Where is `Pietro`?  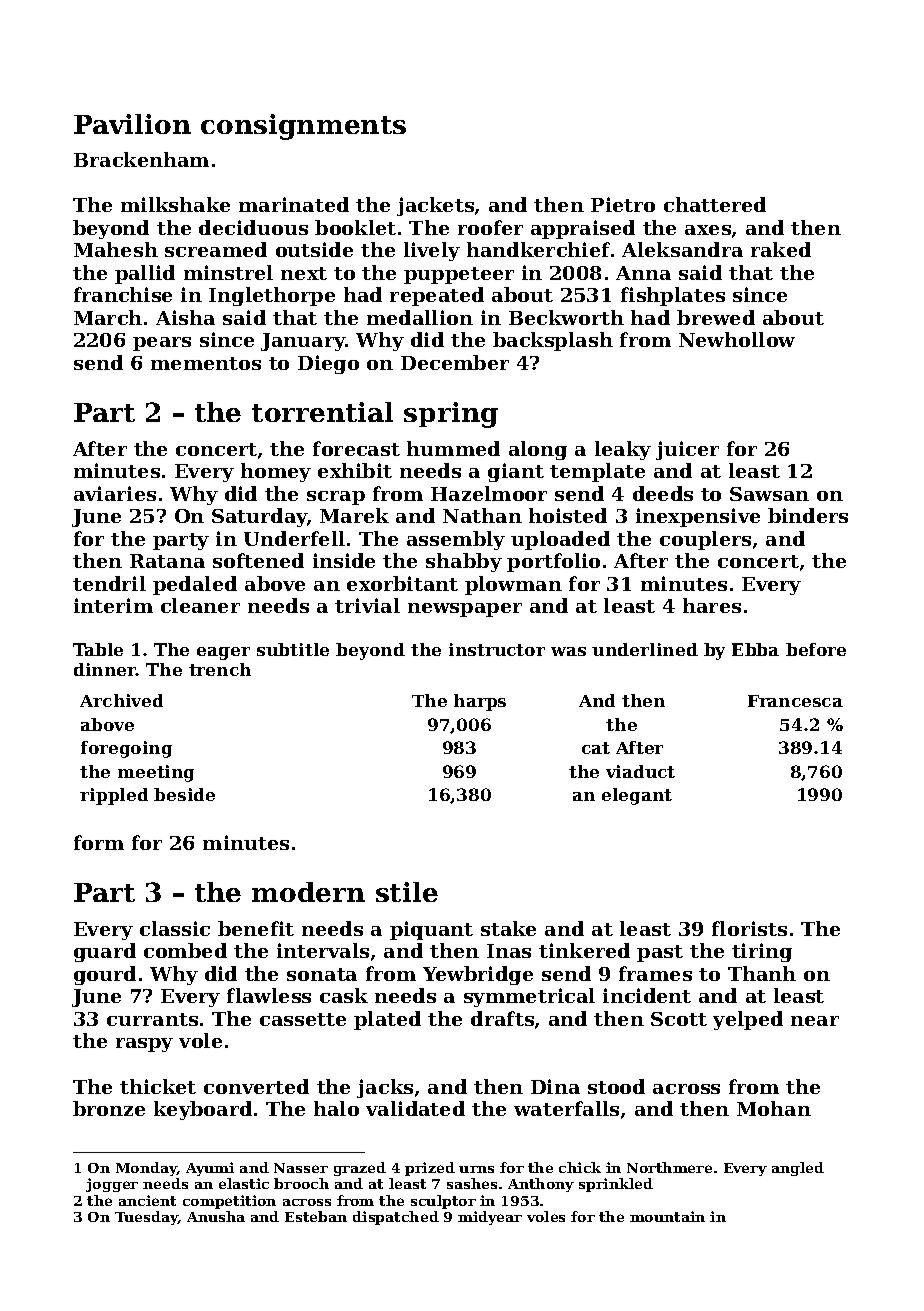 Pietro is located at coordinates (623, 204).
